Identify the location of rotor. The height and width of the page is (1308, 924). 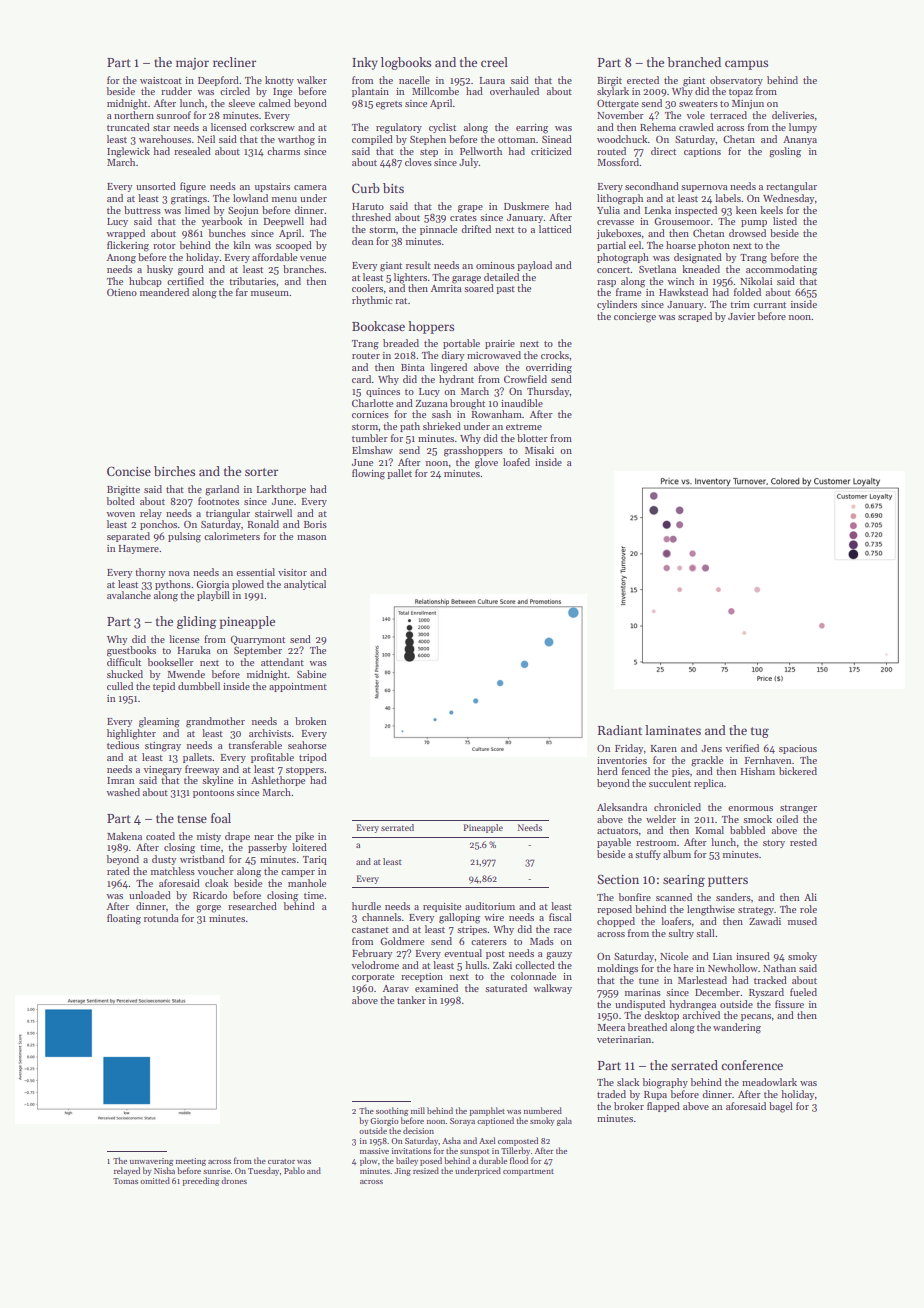
(164, 246).
